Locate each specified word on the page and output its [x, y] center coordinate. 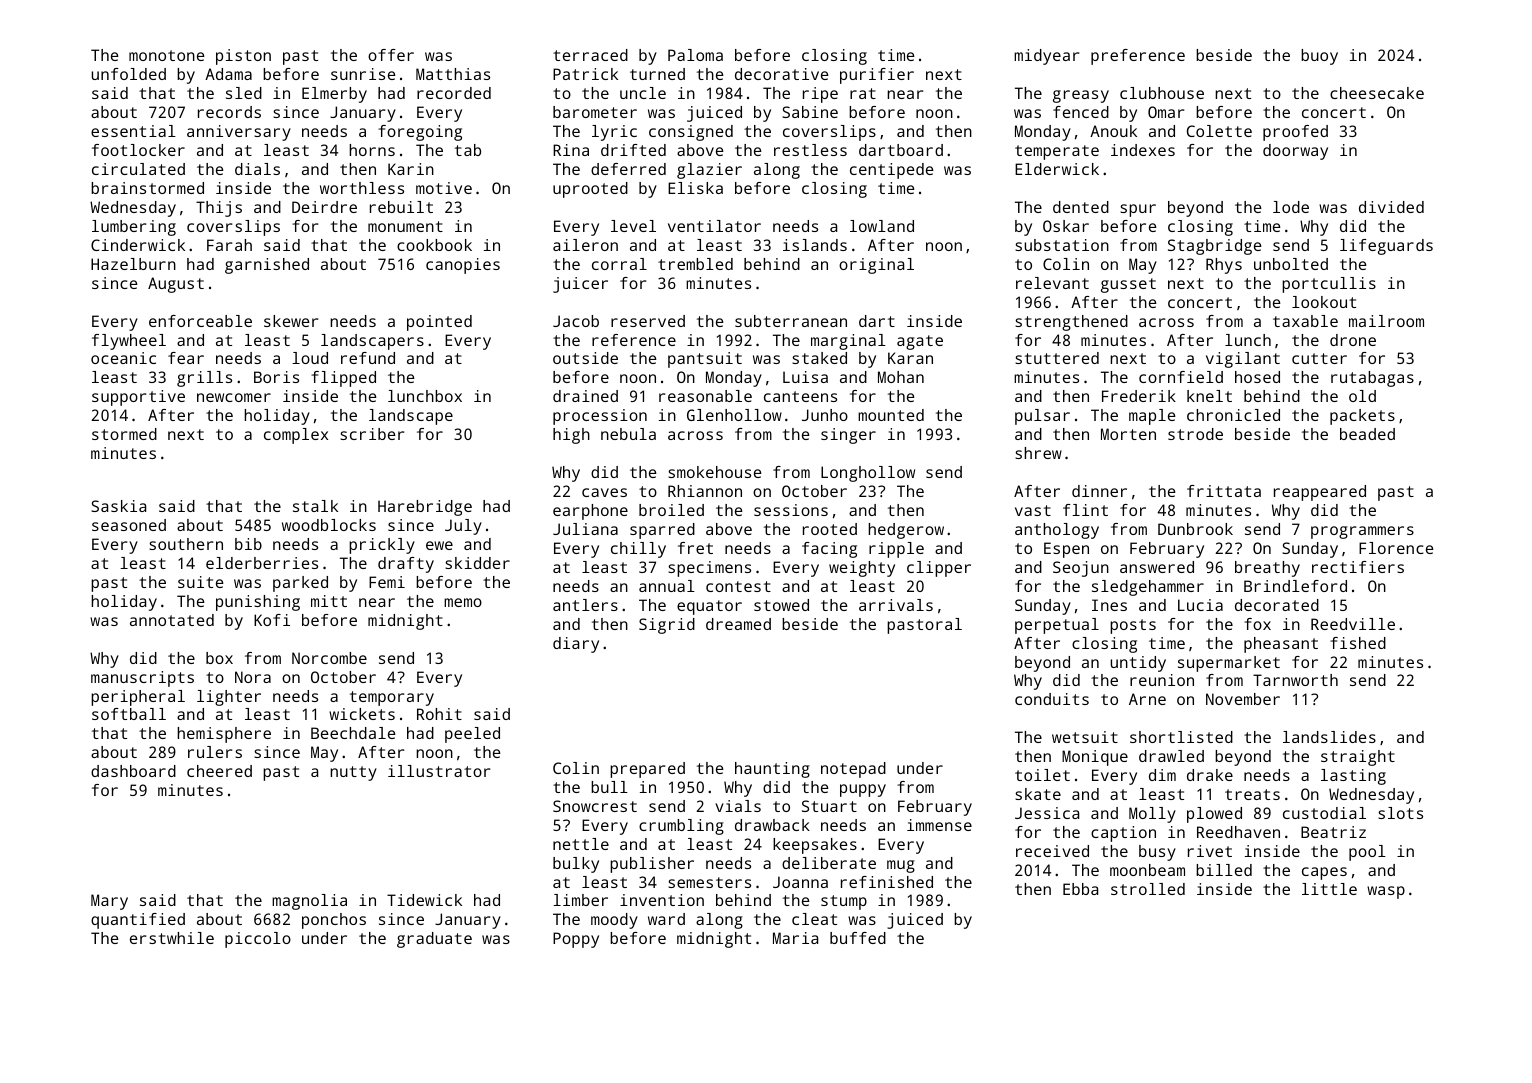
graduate [434, 940]
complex [296, 436]
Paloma [695, 55]
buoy [1319, 57]
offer [391, 55]
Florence [1396, 548]
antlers [585, 605]
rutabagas [1372, 379]
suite [201, 582]
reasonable [705, 396]
